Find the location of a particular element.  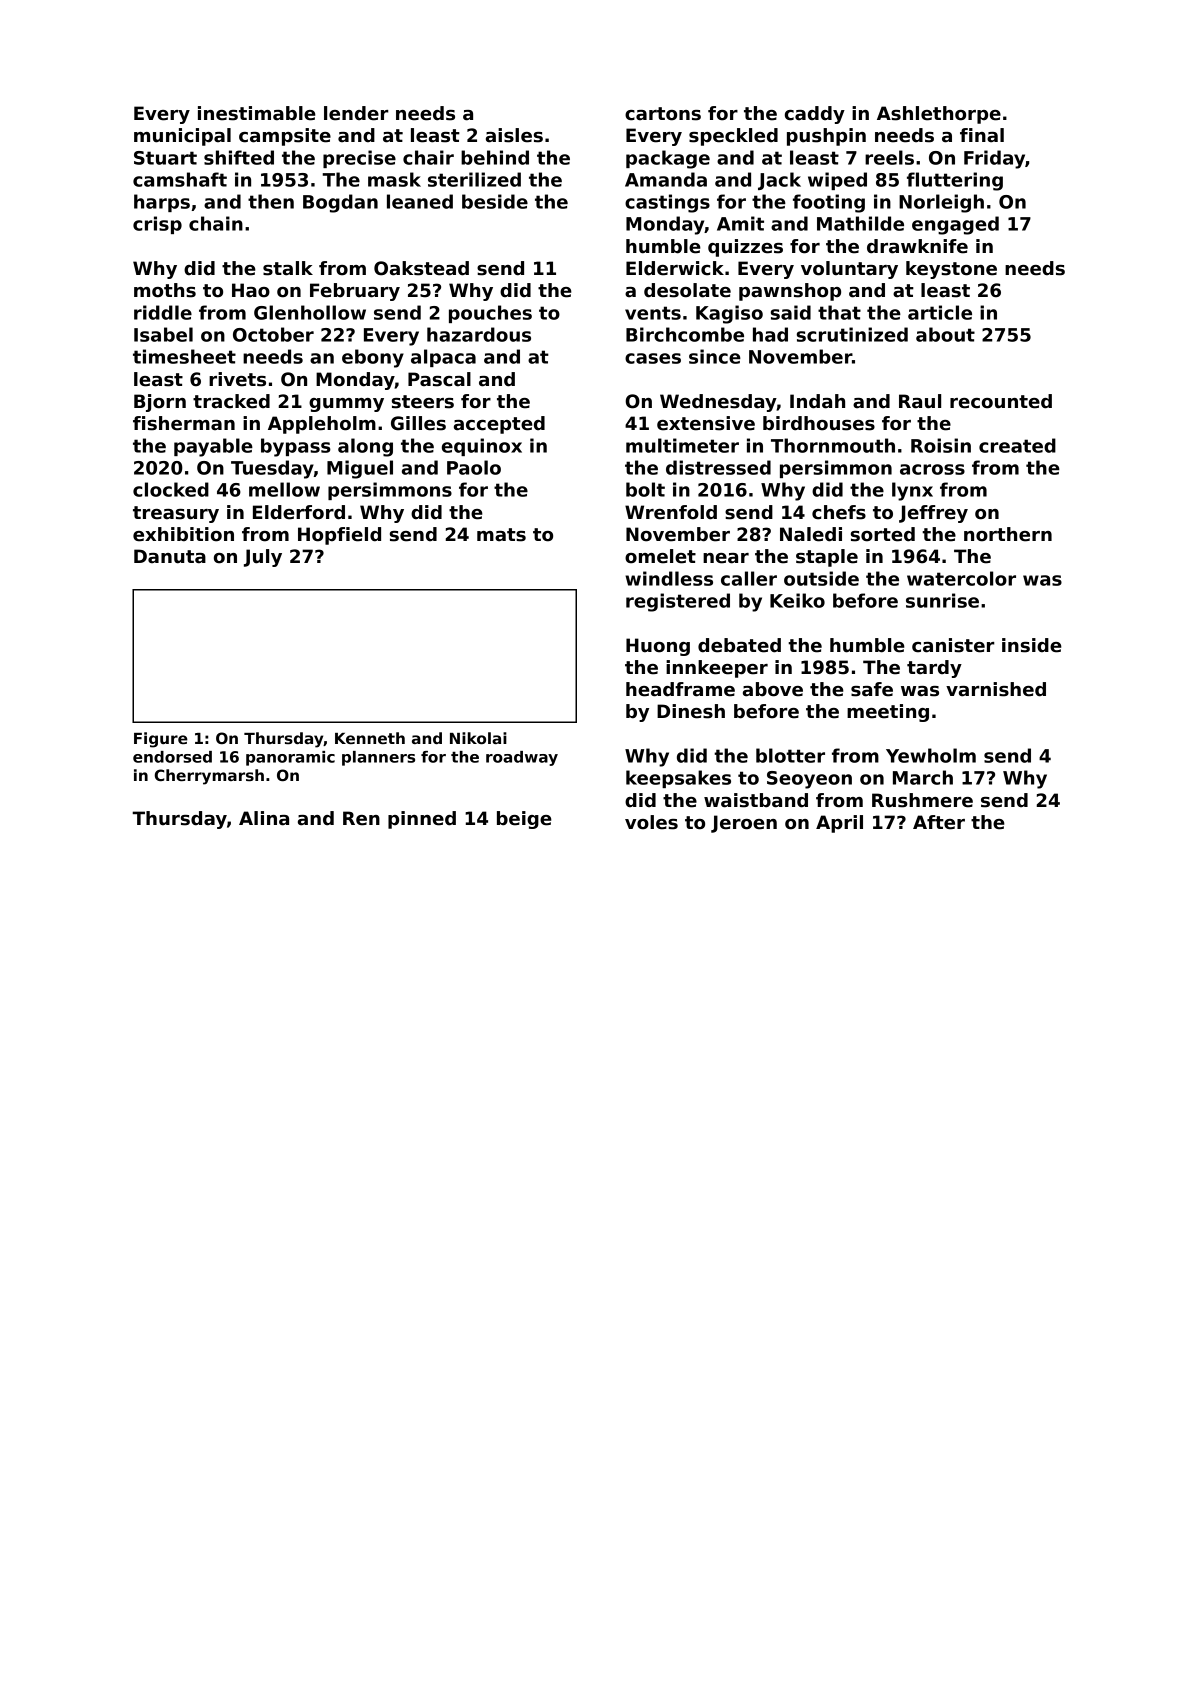

behind is located at coordinates (495, 157).
